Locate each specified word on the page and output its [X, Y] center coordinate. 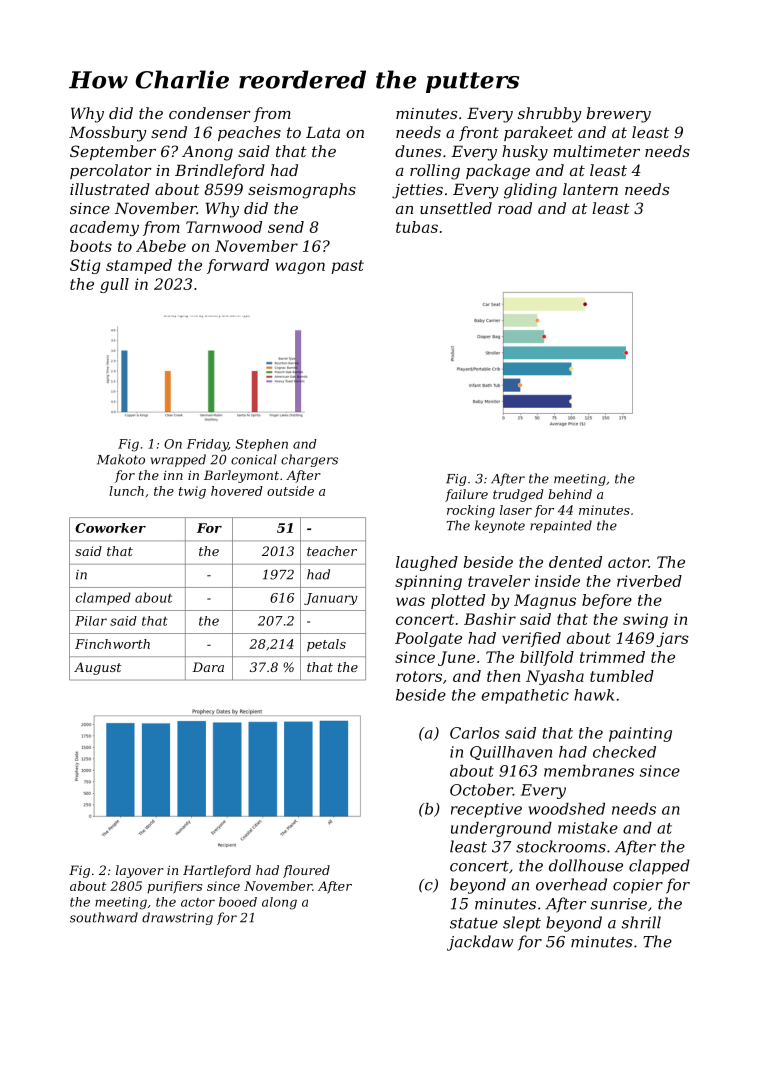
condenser [210, 113]
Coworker [110, 528]
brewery [619, 115]
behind [570, 494]
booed [238, 902]
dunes [418, 151]
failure [466, 495]
